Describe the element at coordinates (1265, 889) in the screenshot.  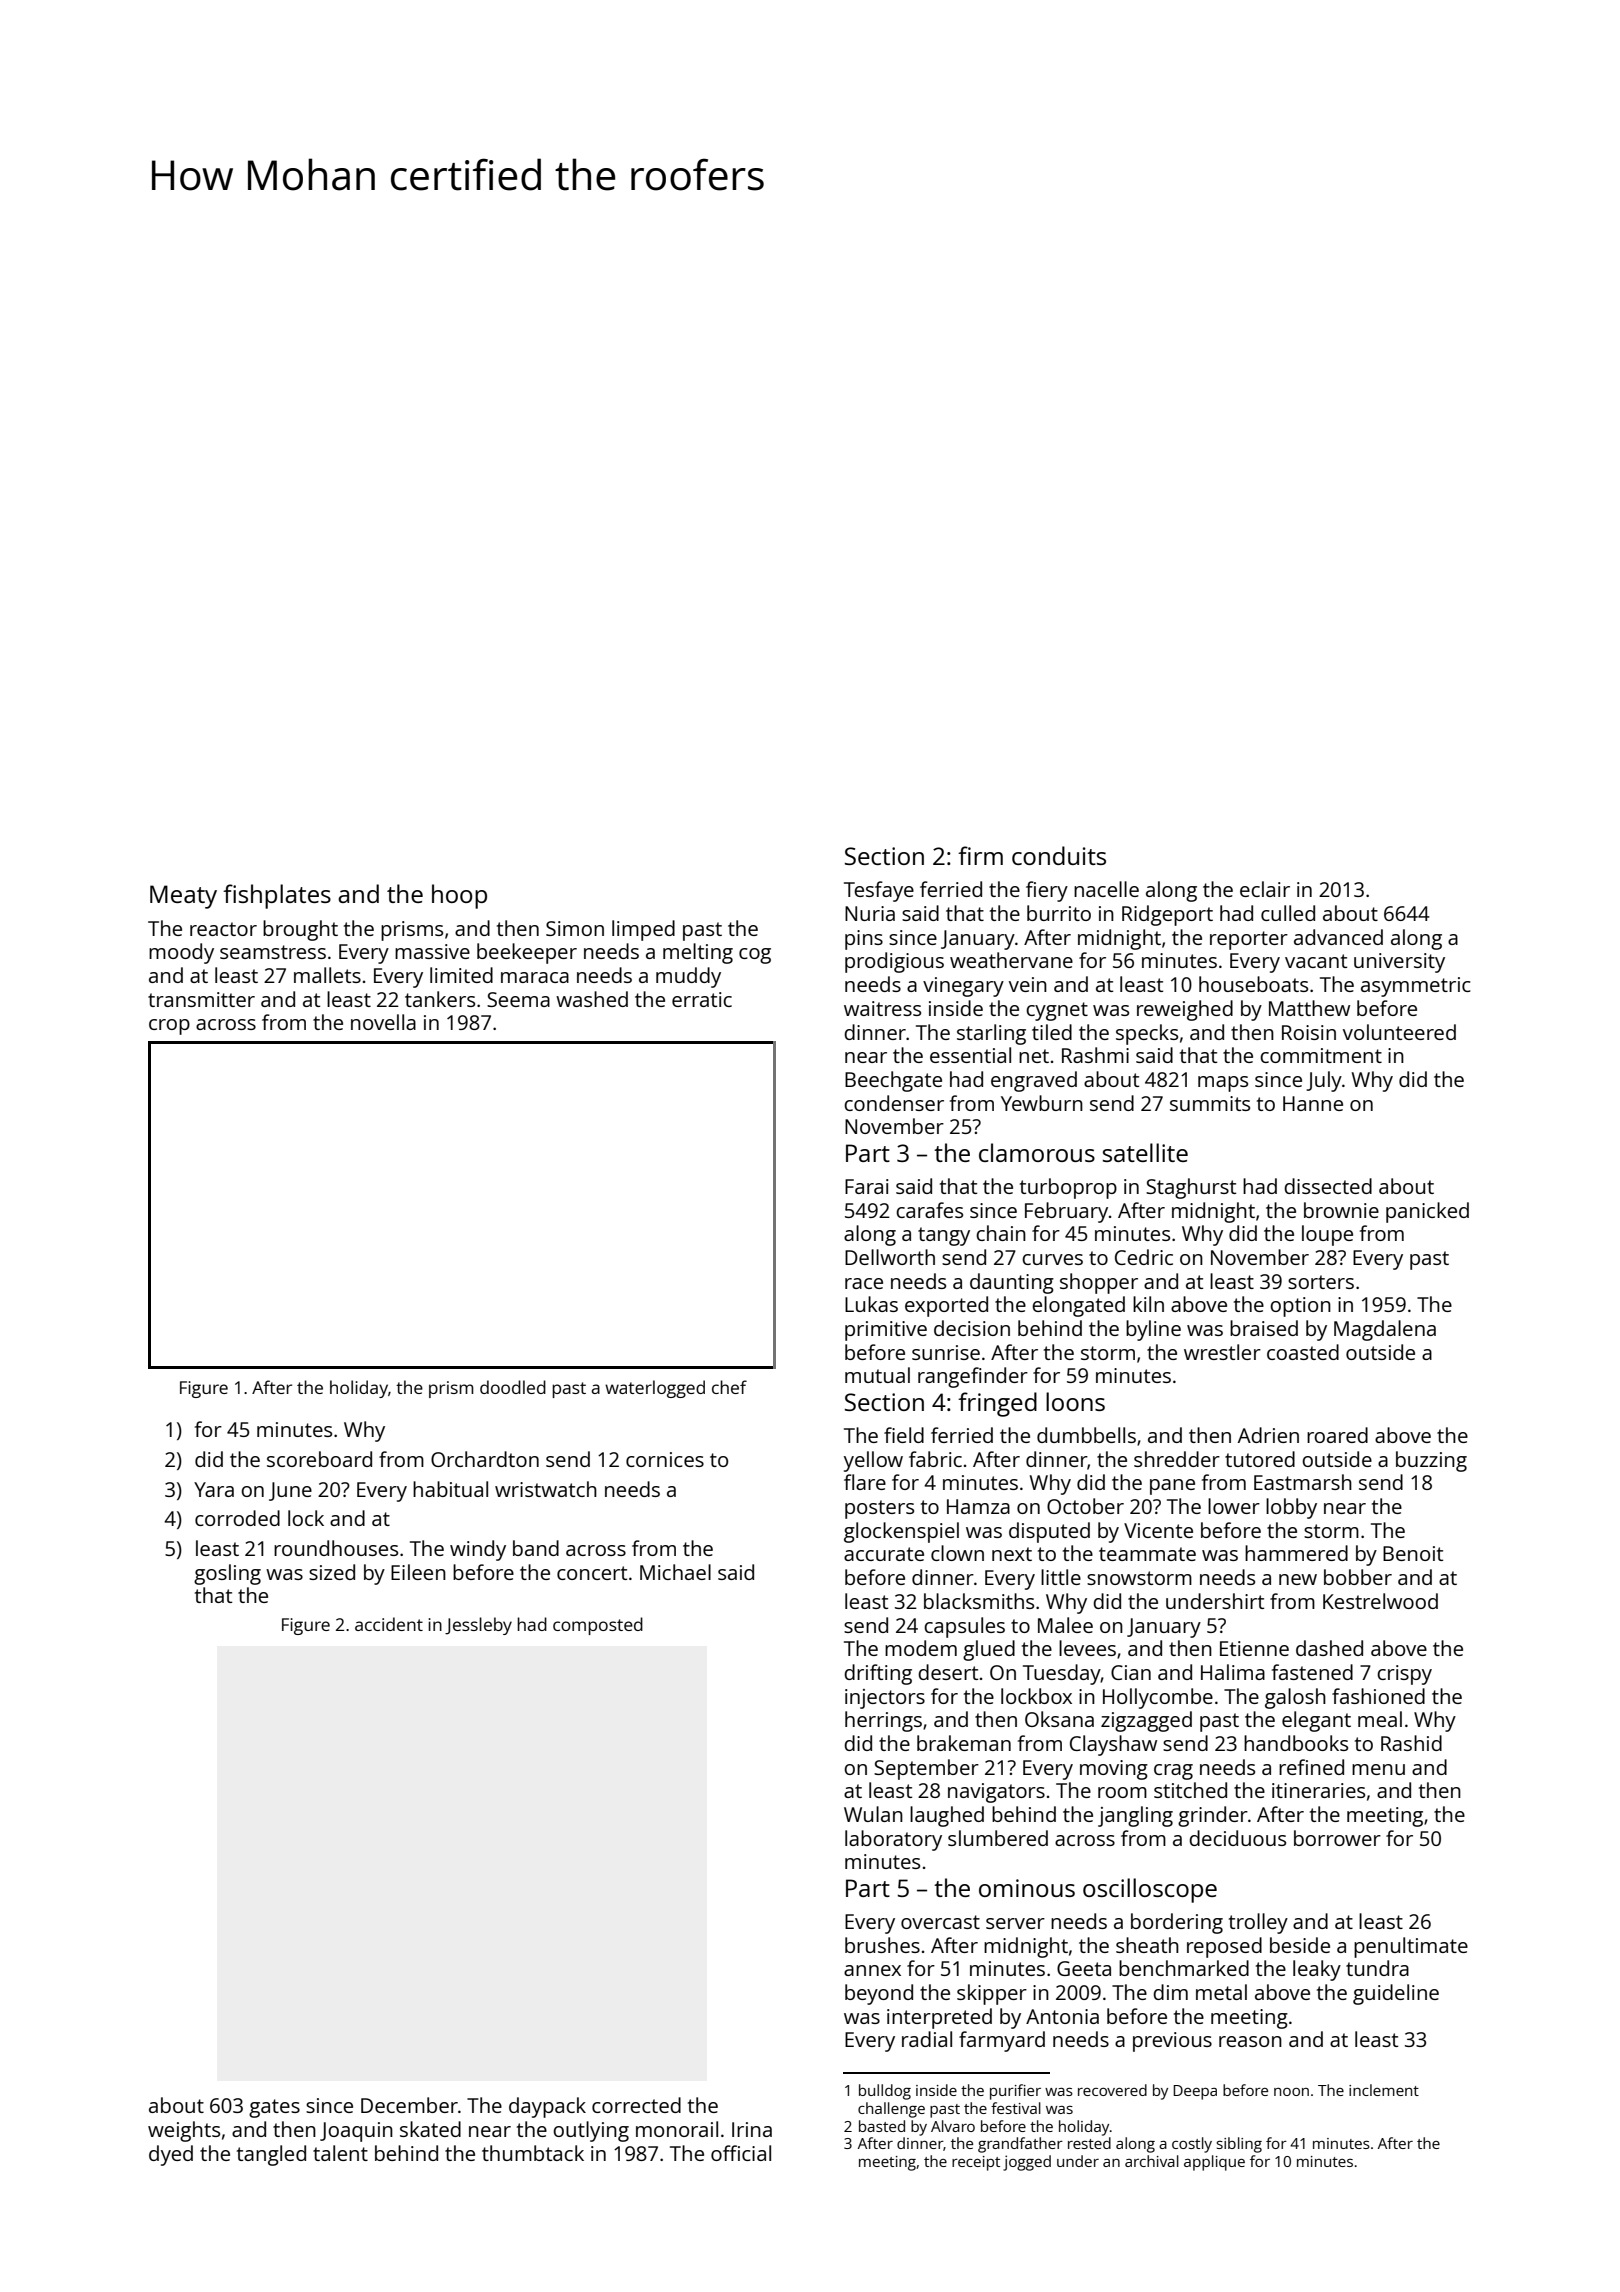
I see `eclair` at that location.
